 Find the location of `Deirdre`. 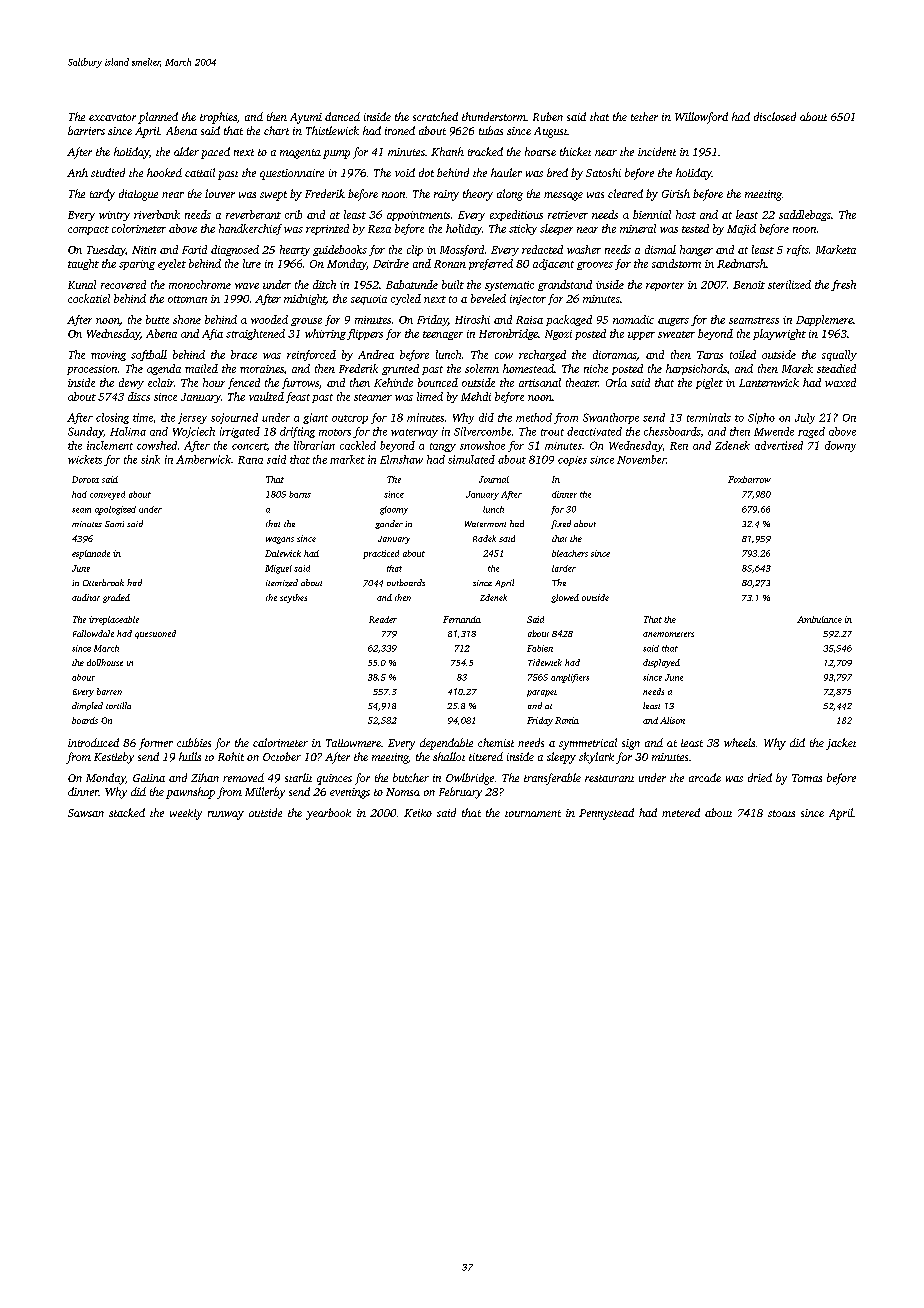

Deirdre is located at coordinates (391, 263).
